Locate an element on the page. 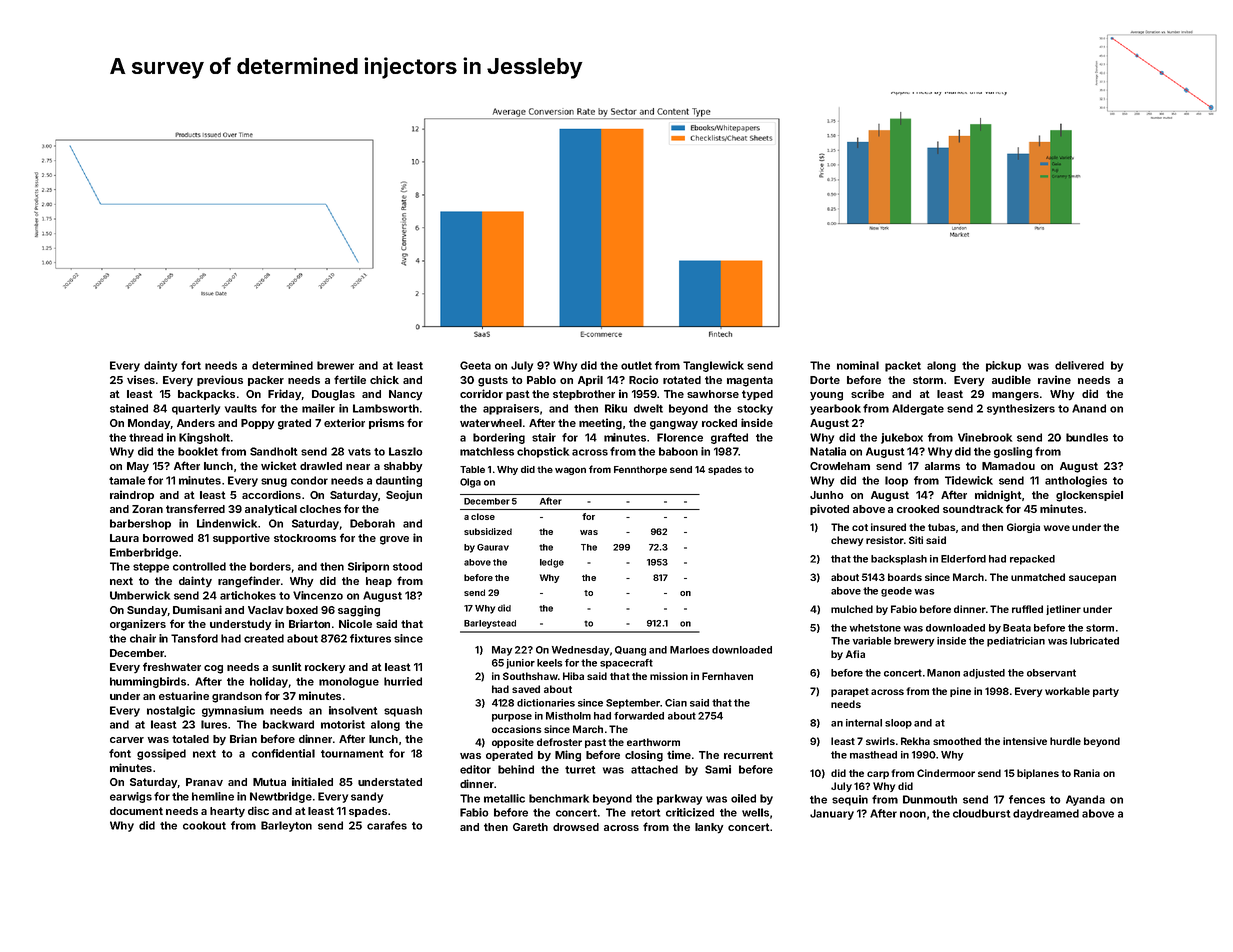  Marloes is located at coordinates (689, 650).
